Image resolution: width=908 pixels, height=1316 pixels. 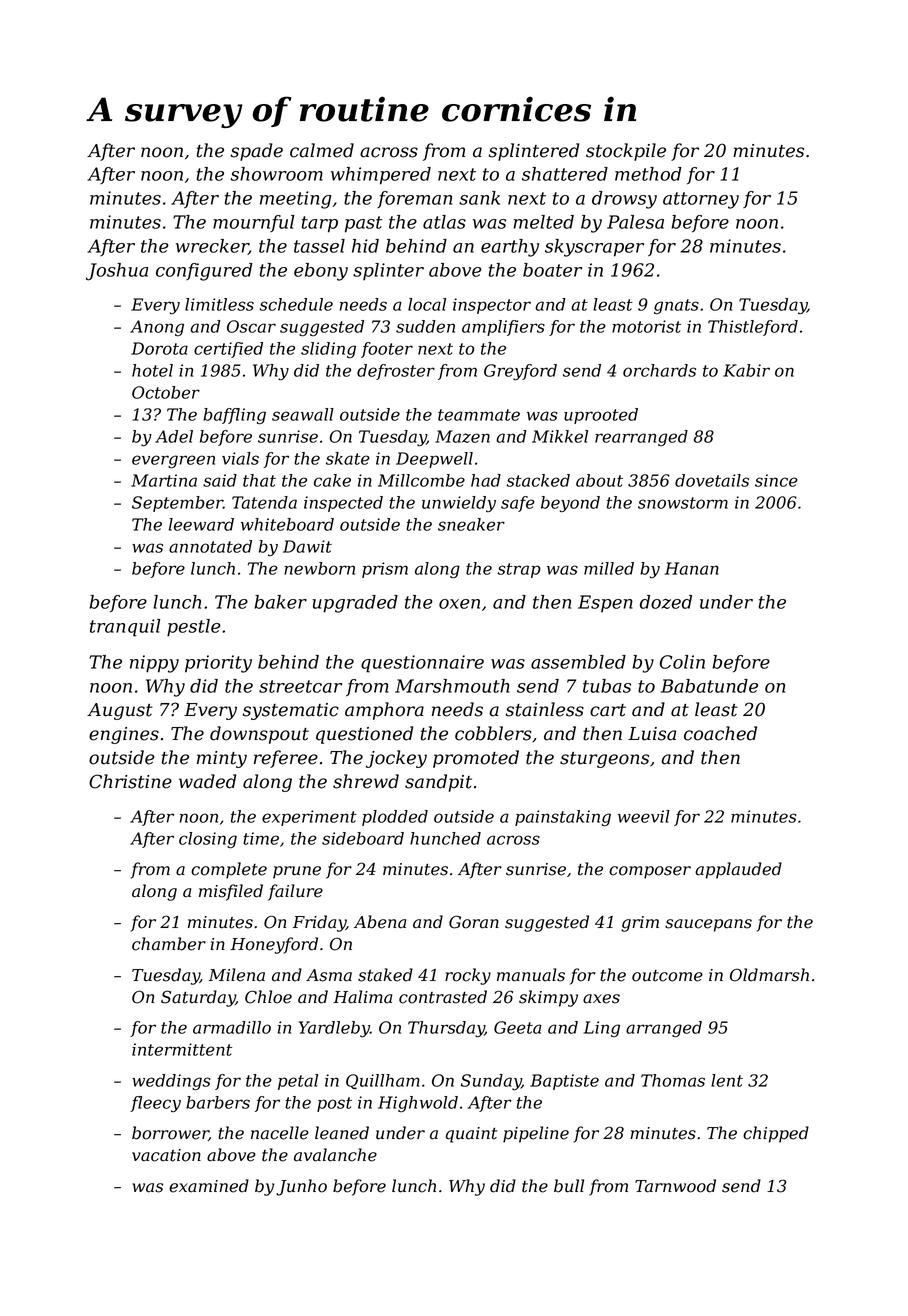 I want to click on applauded, so click(x=738, y=870).
